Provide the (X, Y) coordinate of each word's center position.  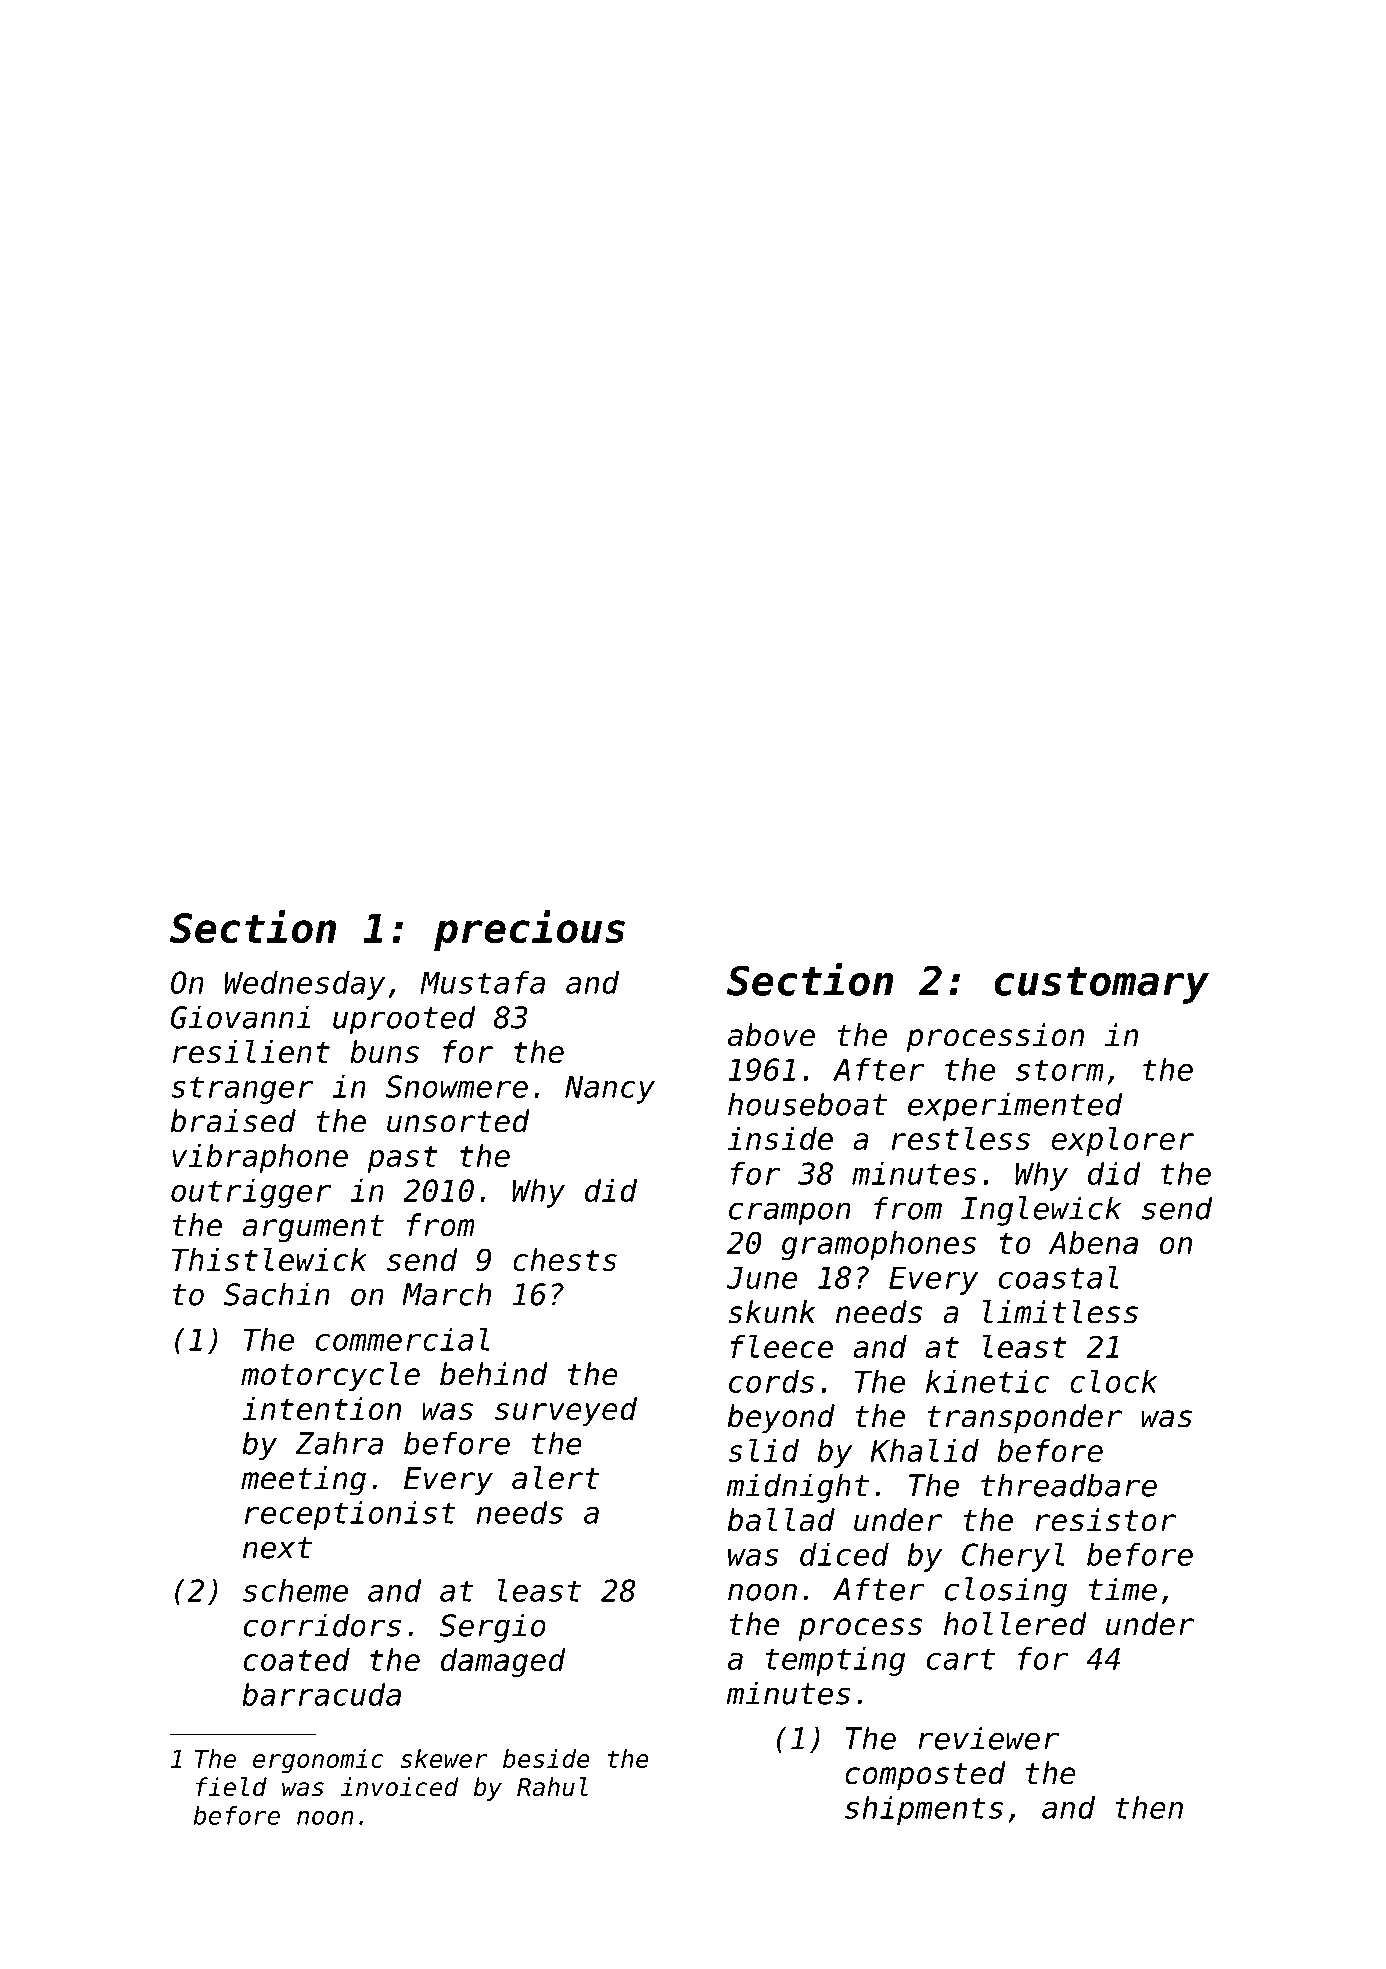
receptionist (350, 1515)
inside (780, 1138)
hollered (1015, 1624)
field (231, 1787)
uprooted (404, 1020)
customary (1101, 985)
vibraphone (260, 1158)
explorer (1122, 1141)
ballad (781, 1520)
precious (529, 930)
